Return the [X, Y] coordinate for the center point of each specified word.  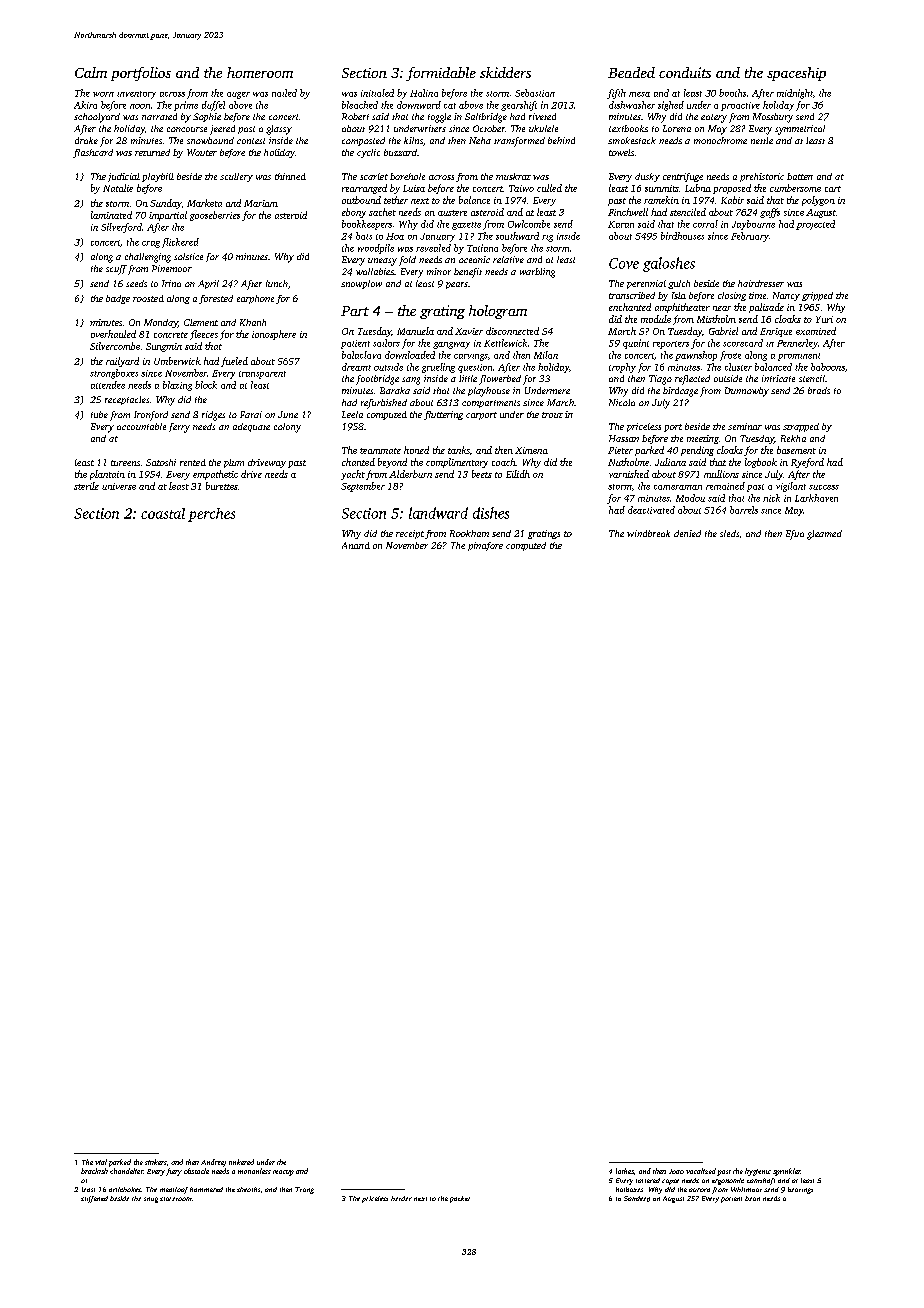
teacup [283, 1173]
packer [460, 1199]
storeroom [176, 1199]
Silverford [121, 228]
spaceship [796, 74]
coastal [163, 513]
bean [752, 1198]
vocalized [701, 1171]
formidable [441, 74]
